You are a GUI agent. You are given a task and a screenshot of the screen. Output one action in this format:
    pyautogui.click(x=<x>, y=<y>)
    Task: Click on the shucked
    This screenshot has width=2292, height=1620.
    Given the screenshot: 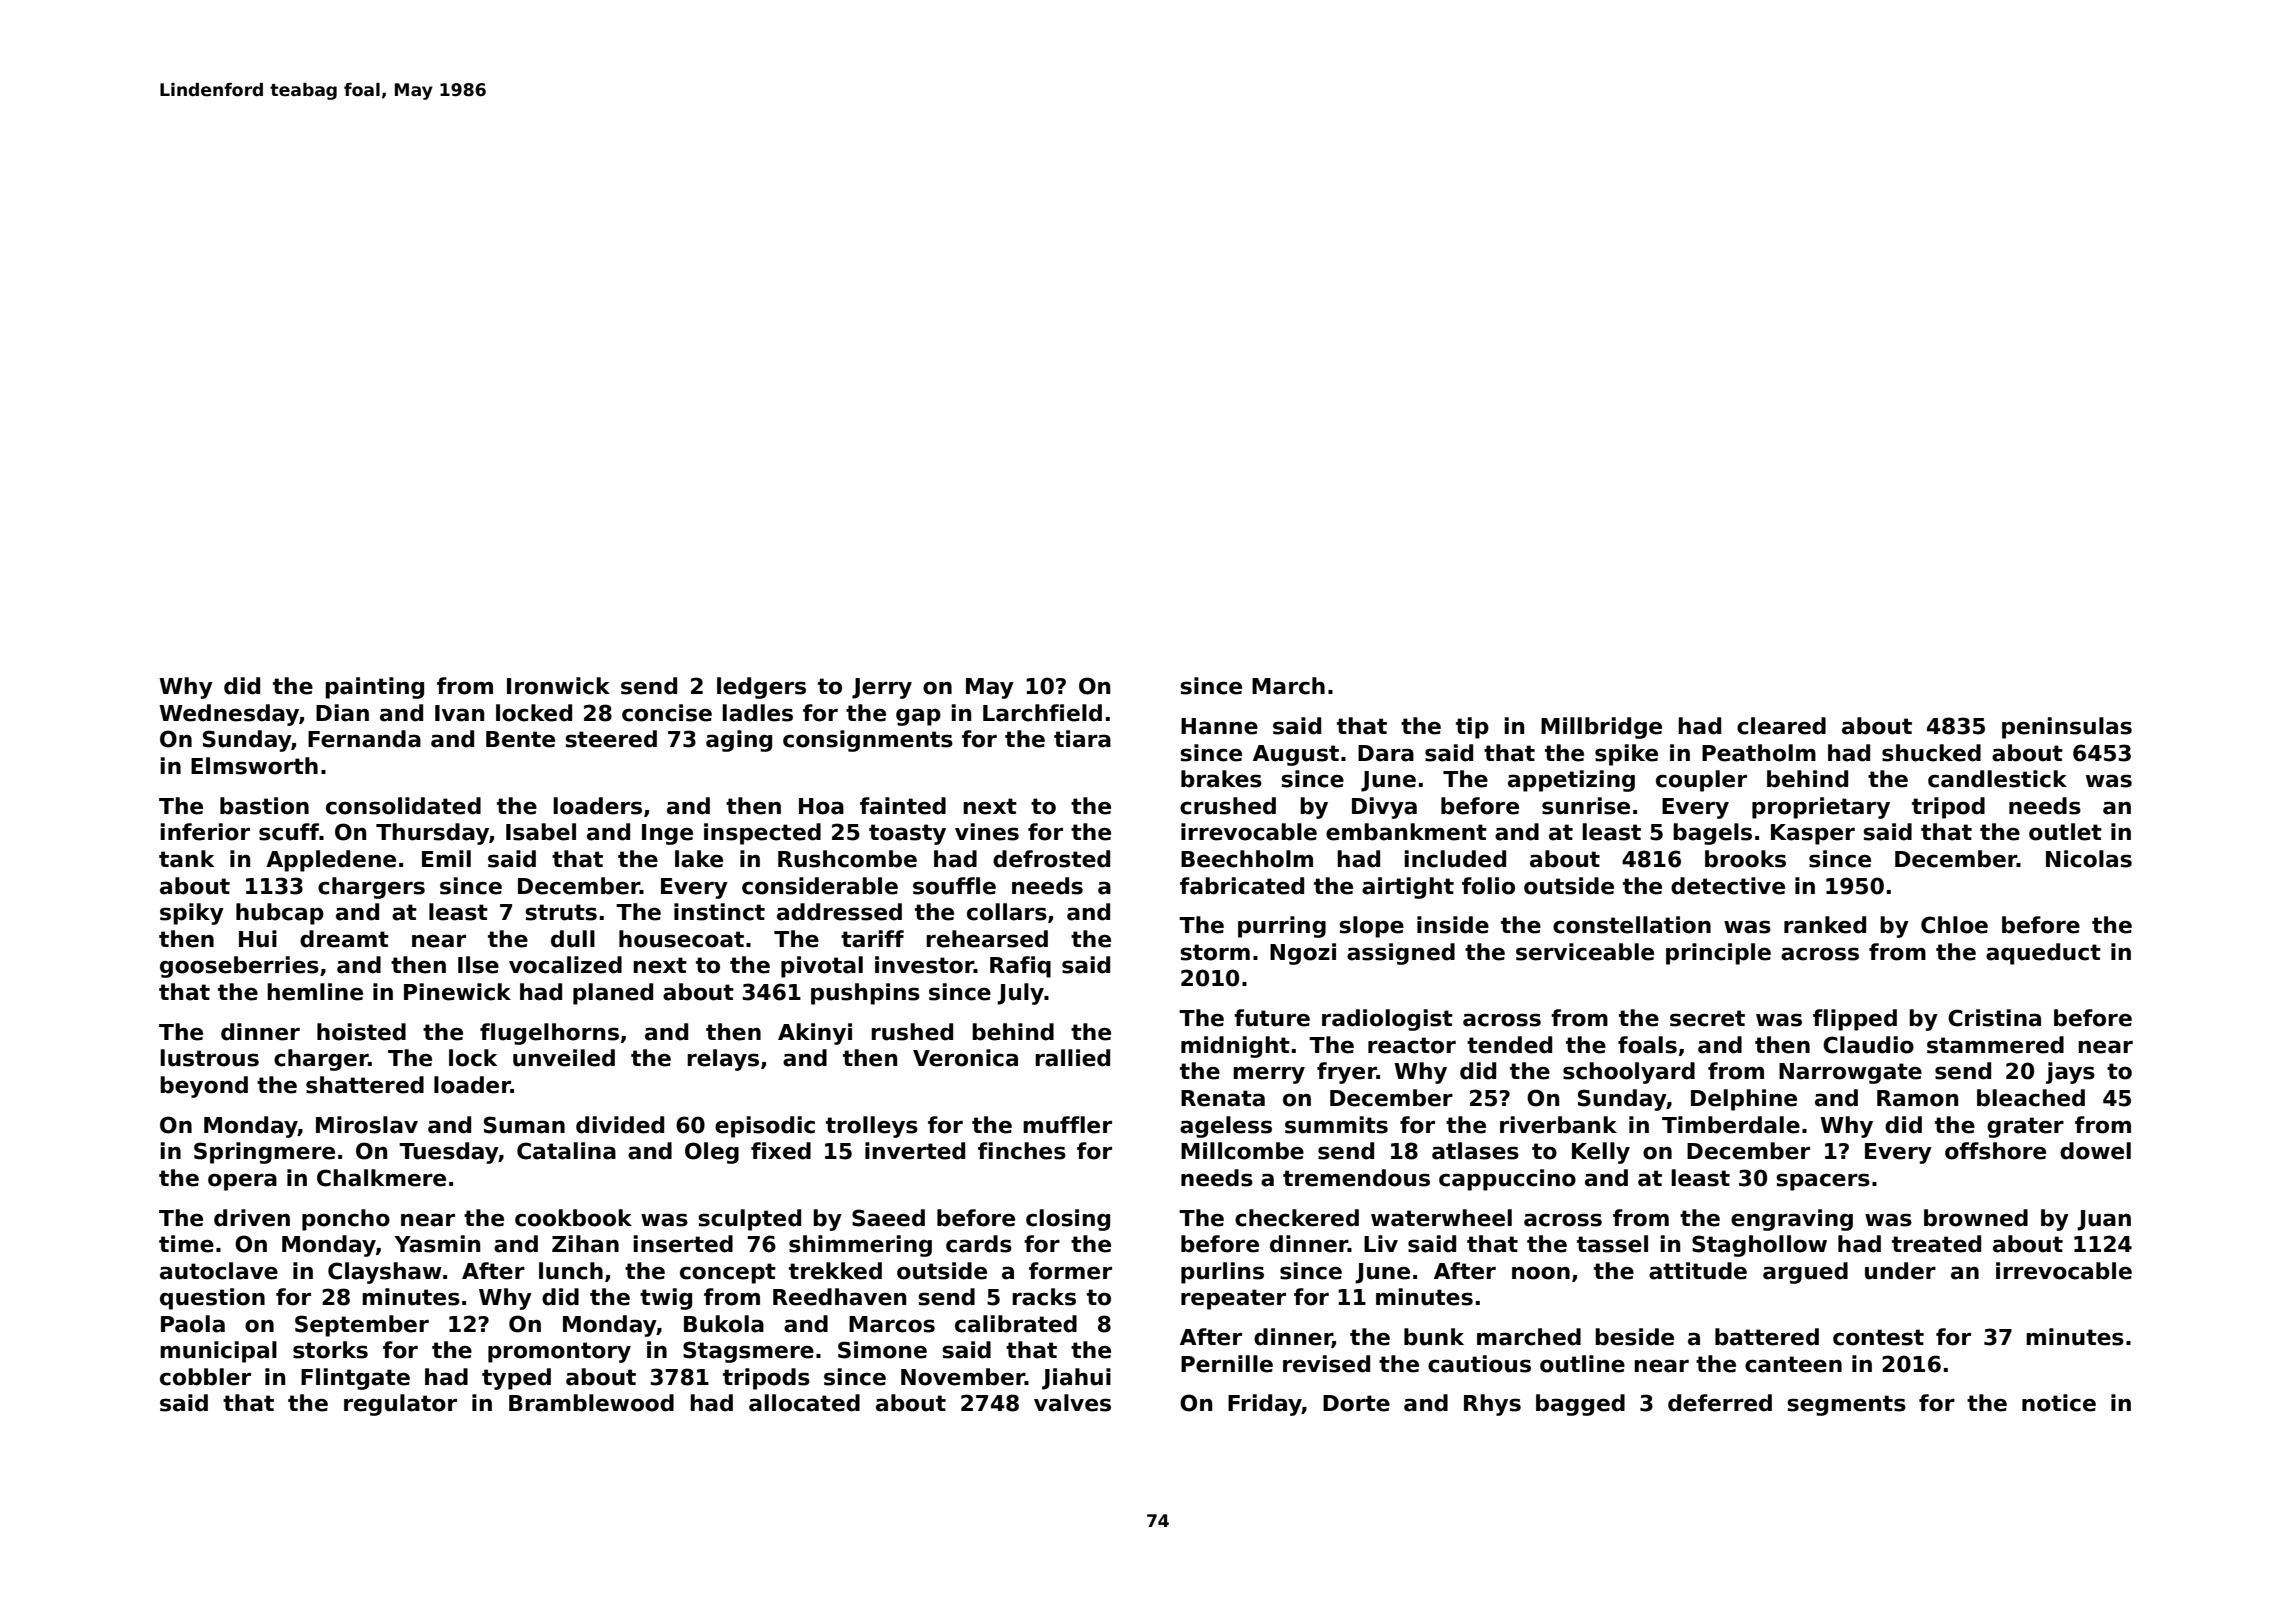 What is the action you would take?
    pyautogui.click(x=1931, y=753)
